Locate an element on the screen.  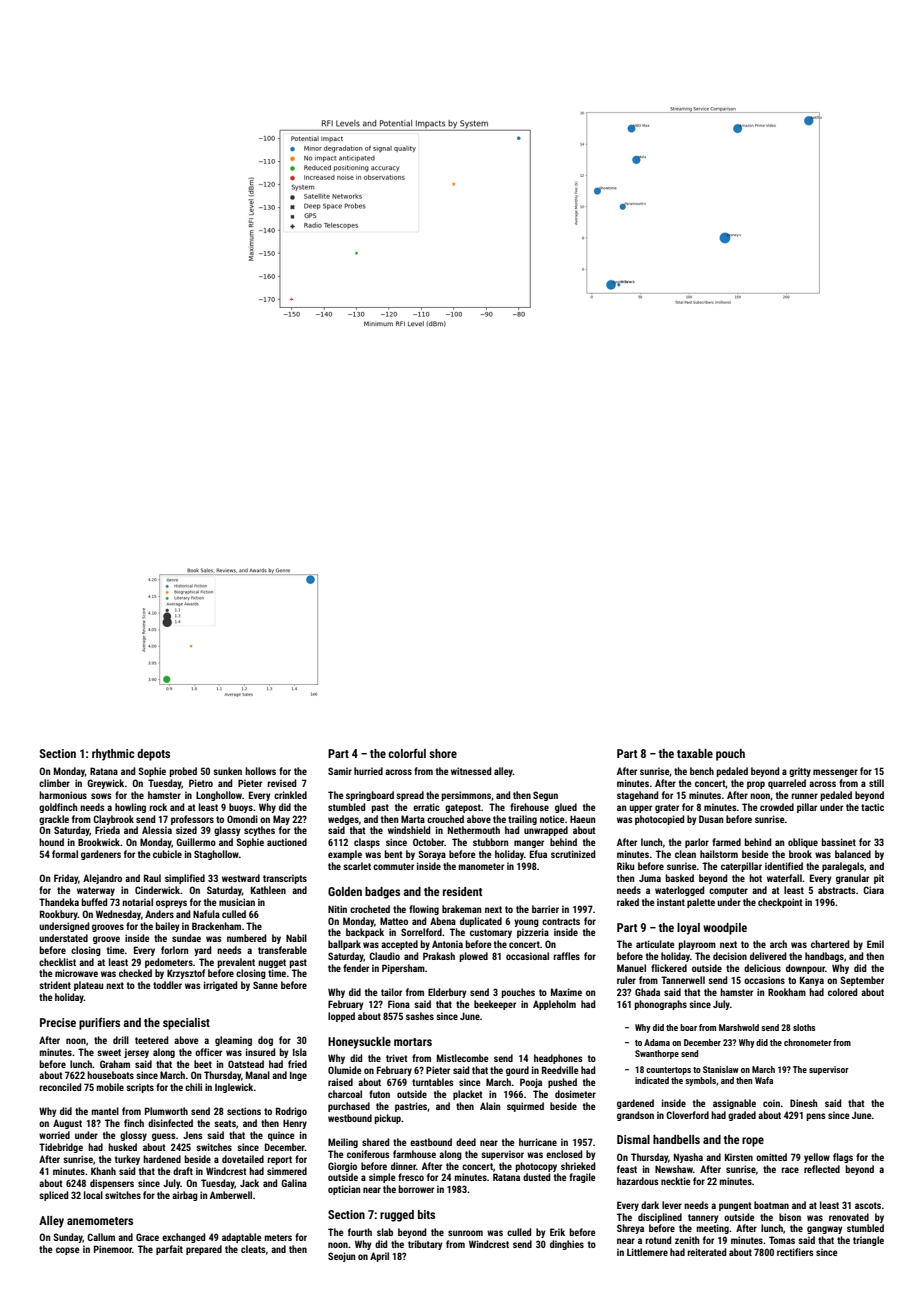
parlor is located at coordinates (697, 843).
